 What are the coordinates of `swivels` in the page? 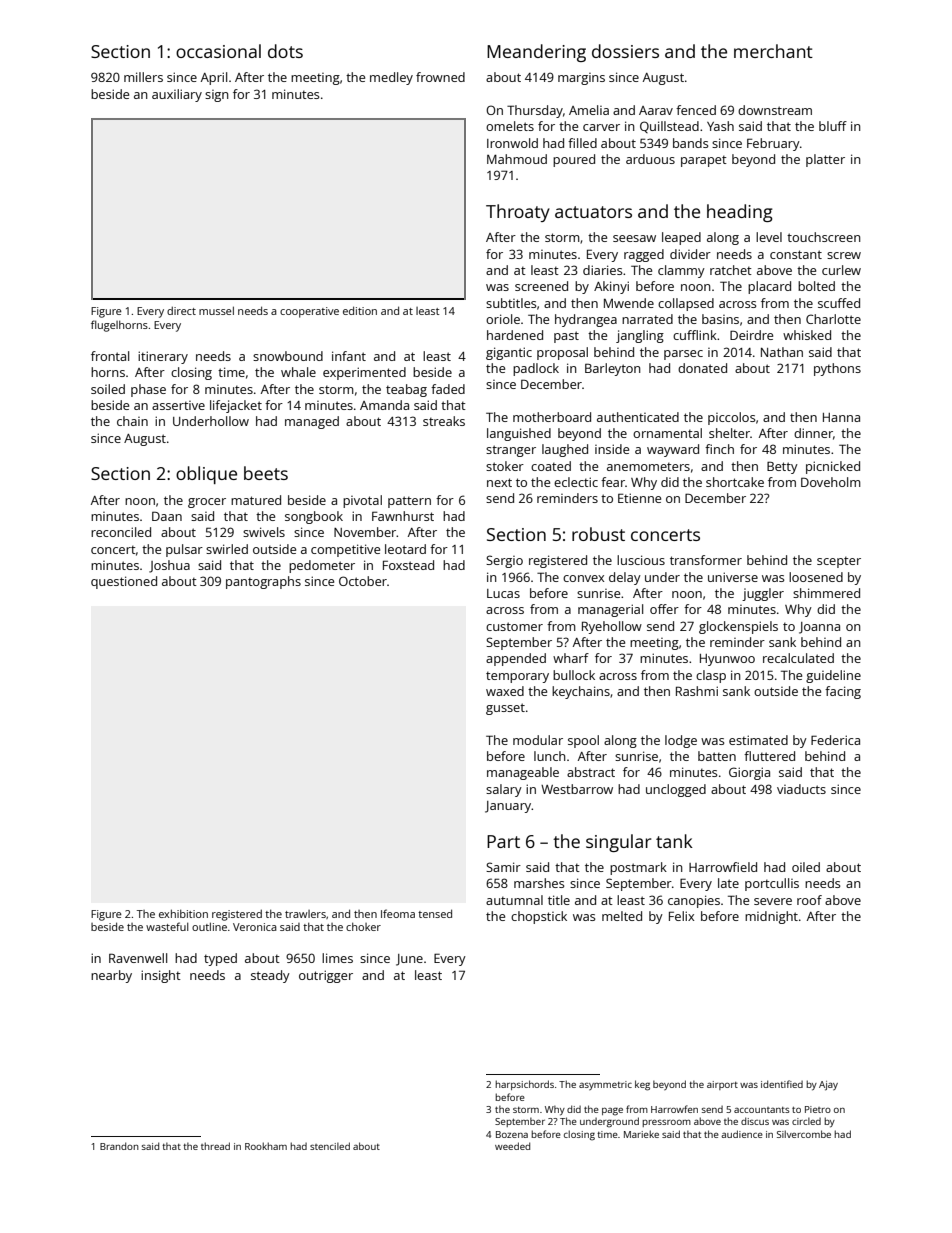 It's located at (264, 532).
